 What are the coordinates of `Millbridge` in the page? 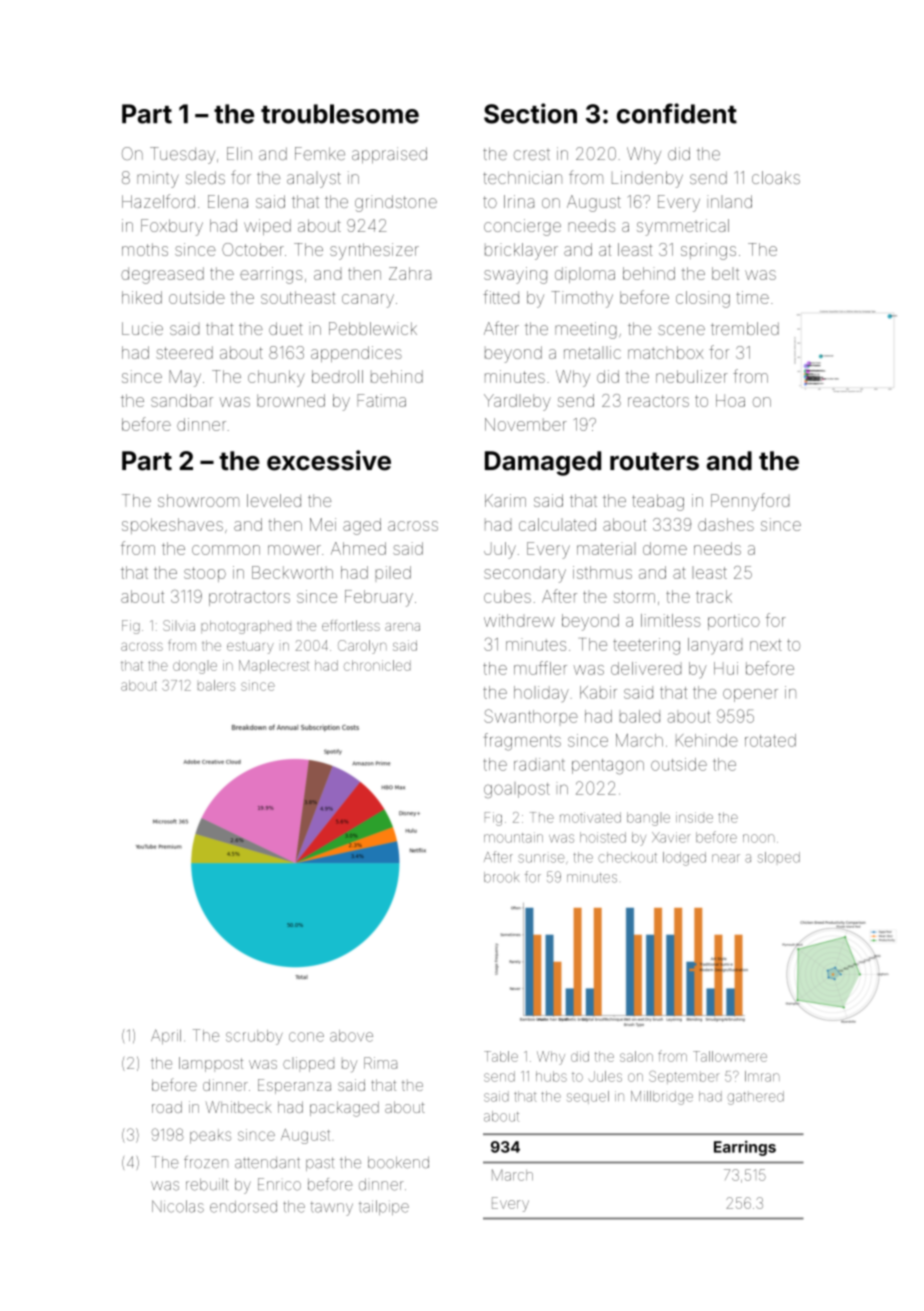 It's located at (662, 1098).
